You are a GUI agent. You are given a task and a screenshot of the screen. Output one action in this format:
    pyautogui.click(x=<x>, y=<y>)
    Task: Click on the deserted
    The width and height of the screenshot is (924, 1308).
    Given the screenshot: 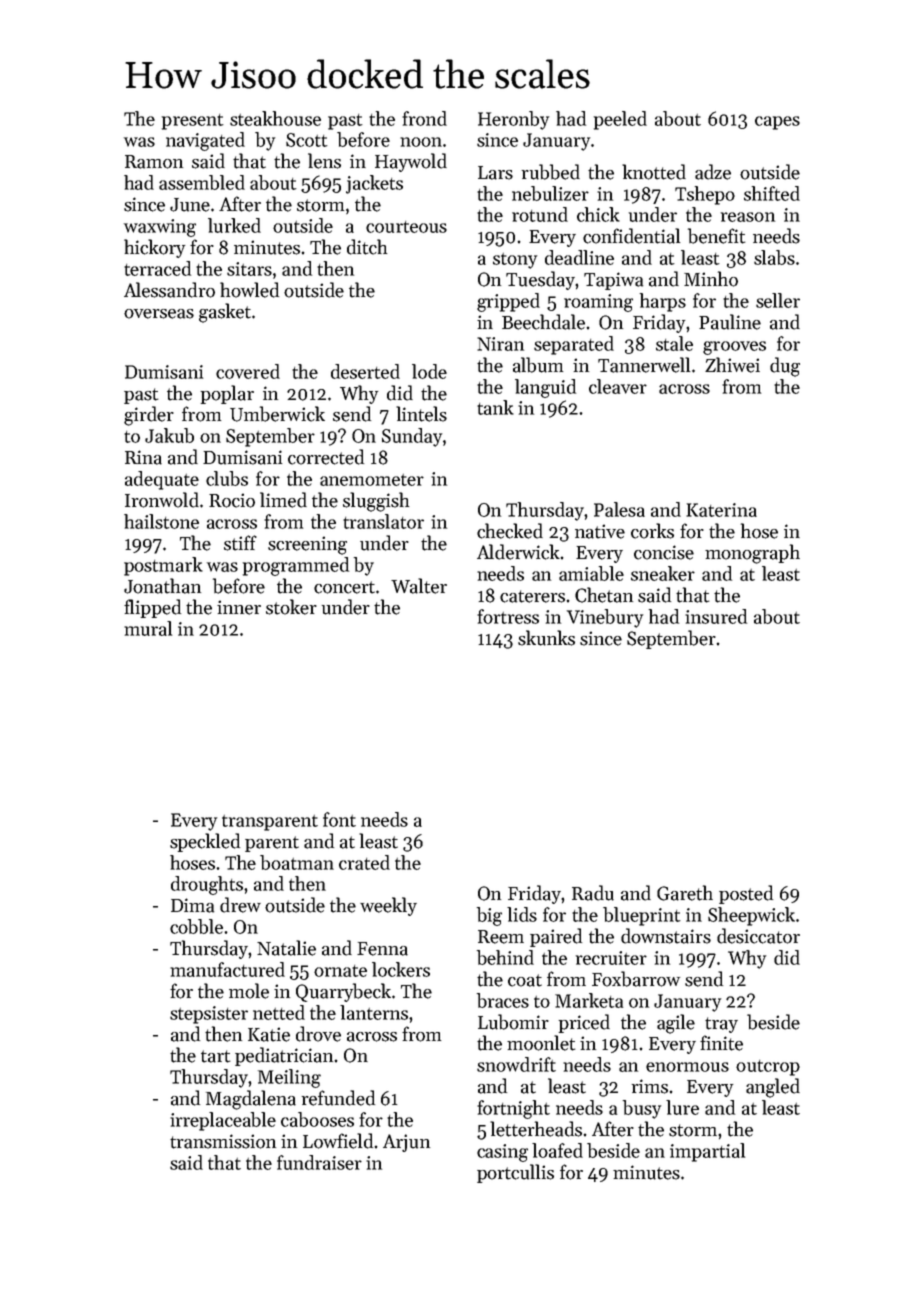 What is the action you would take?
    pyautogui.click(x=365, y=371)
